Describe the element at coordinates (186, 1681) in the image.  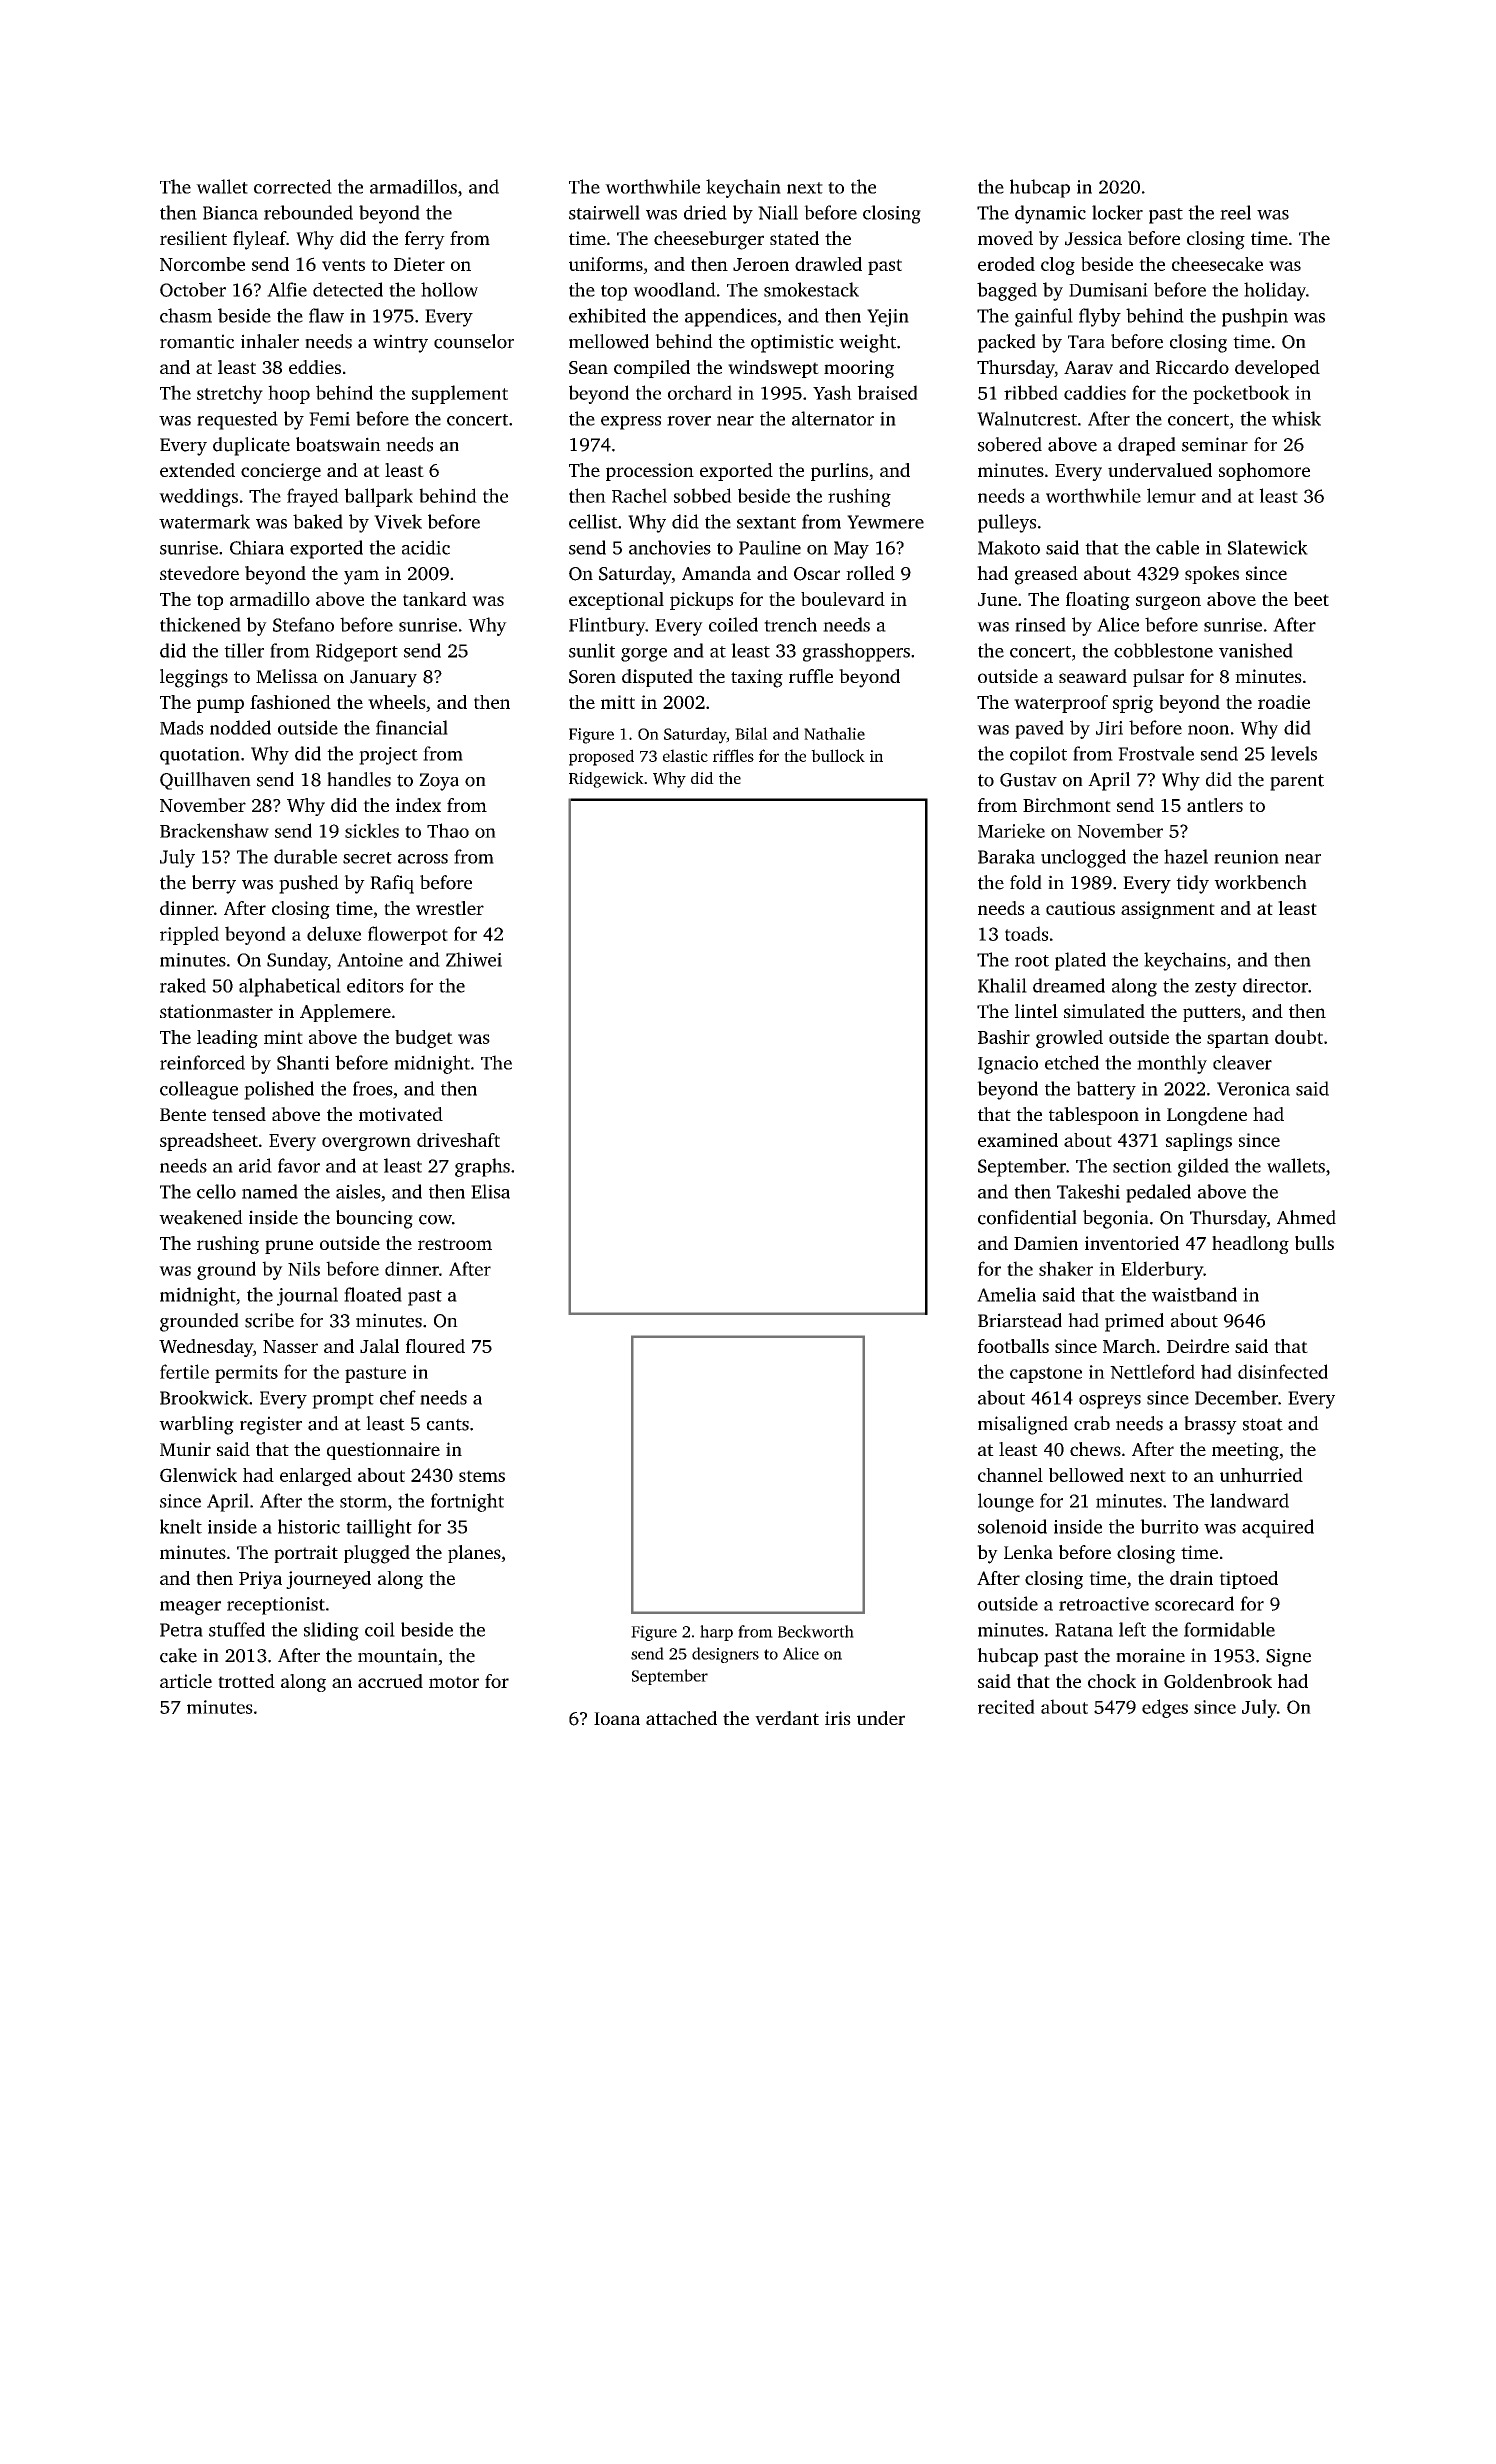
I see `article` at that location.
